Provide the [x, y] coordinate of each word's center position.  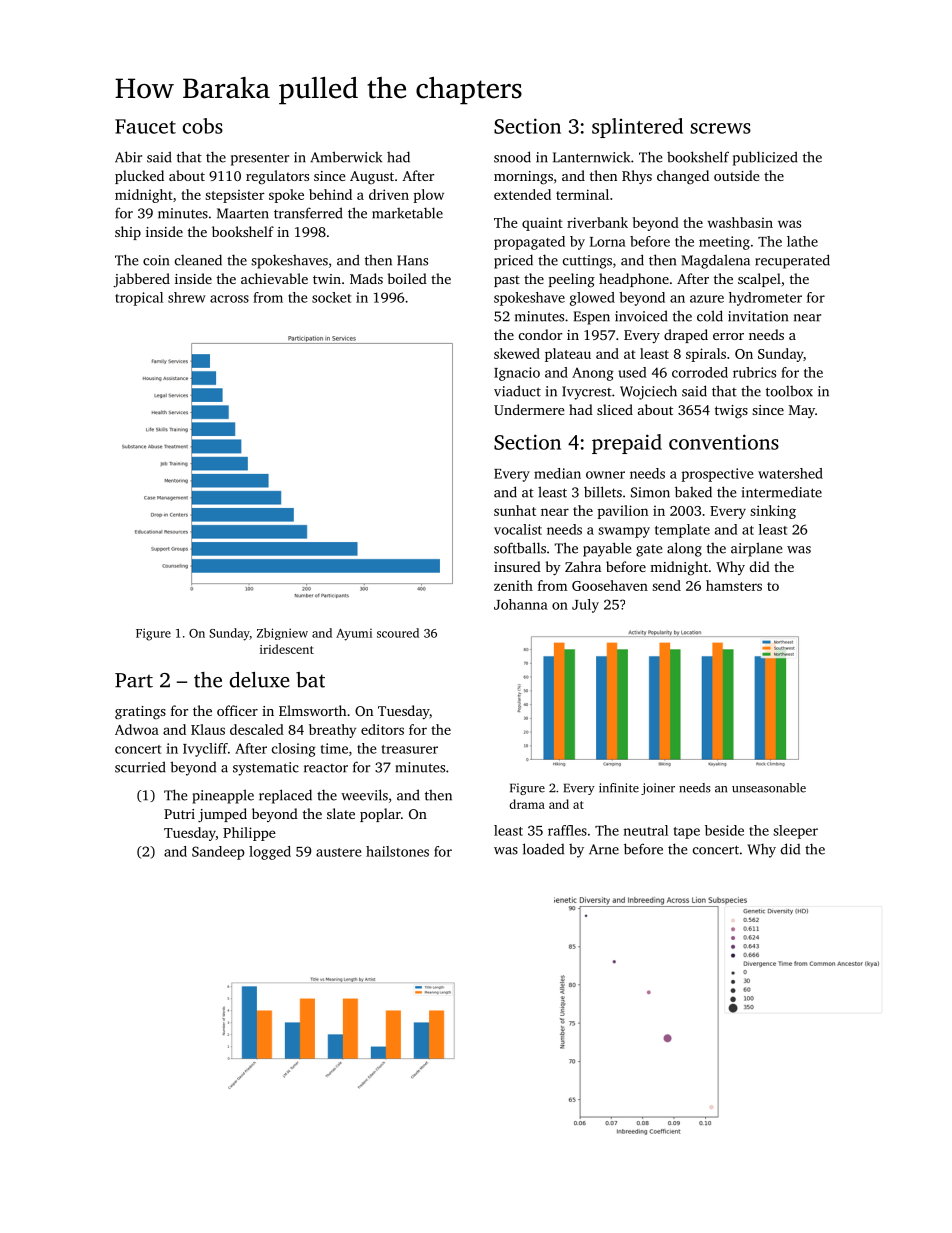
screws [720, 128]
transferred [308, 213]
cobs [202, 126]
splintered [637, 128]
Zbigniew [282, 634]
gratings [140, 712]
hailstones [397, 851]
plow [428, 196]
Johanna [521, 604]
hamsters [734, 585]
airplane [756, 549]
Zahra [583, 566]
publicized [765, 158]
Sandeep [218, 853]
